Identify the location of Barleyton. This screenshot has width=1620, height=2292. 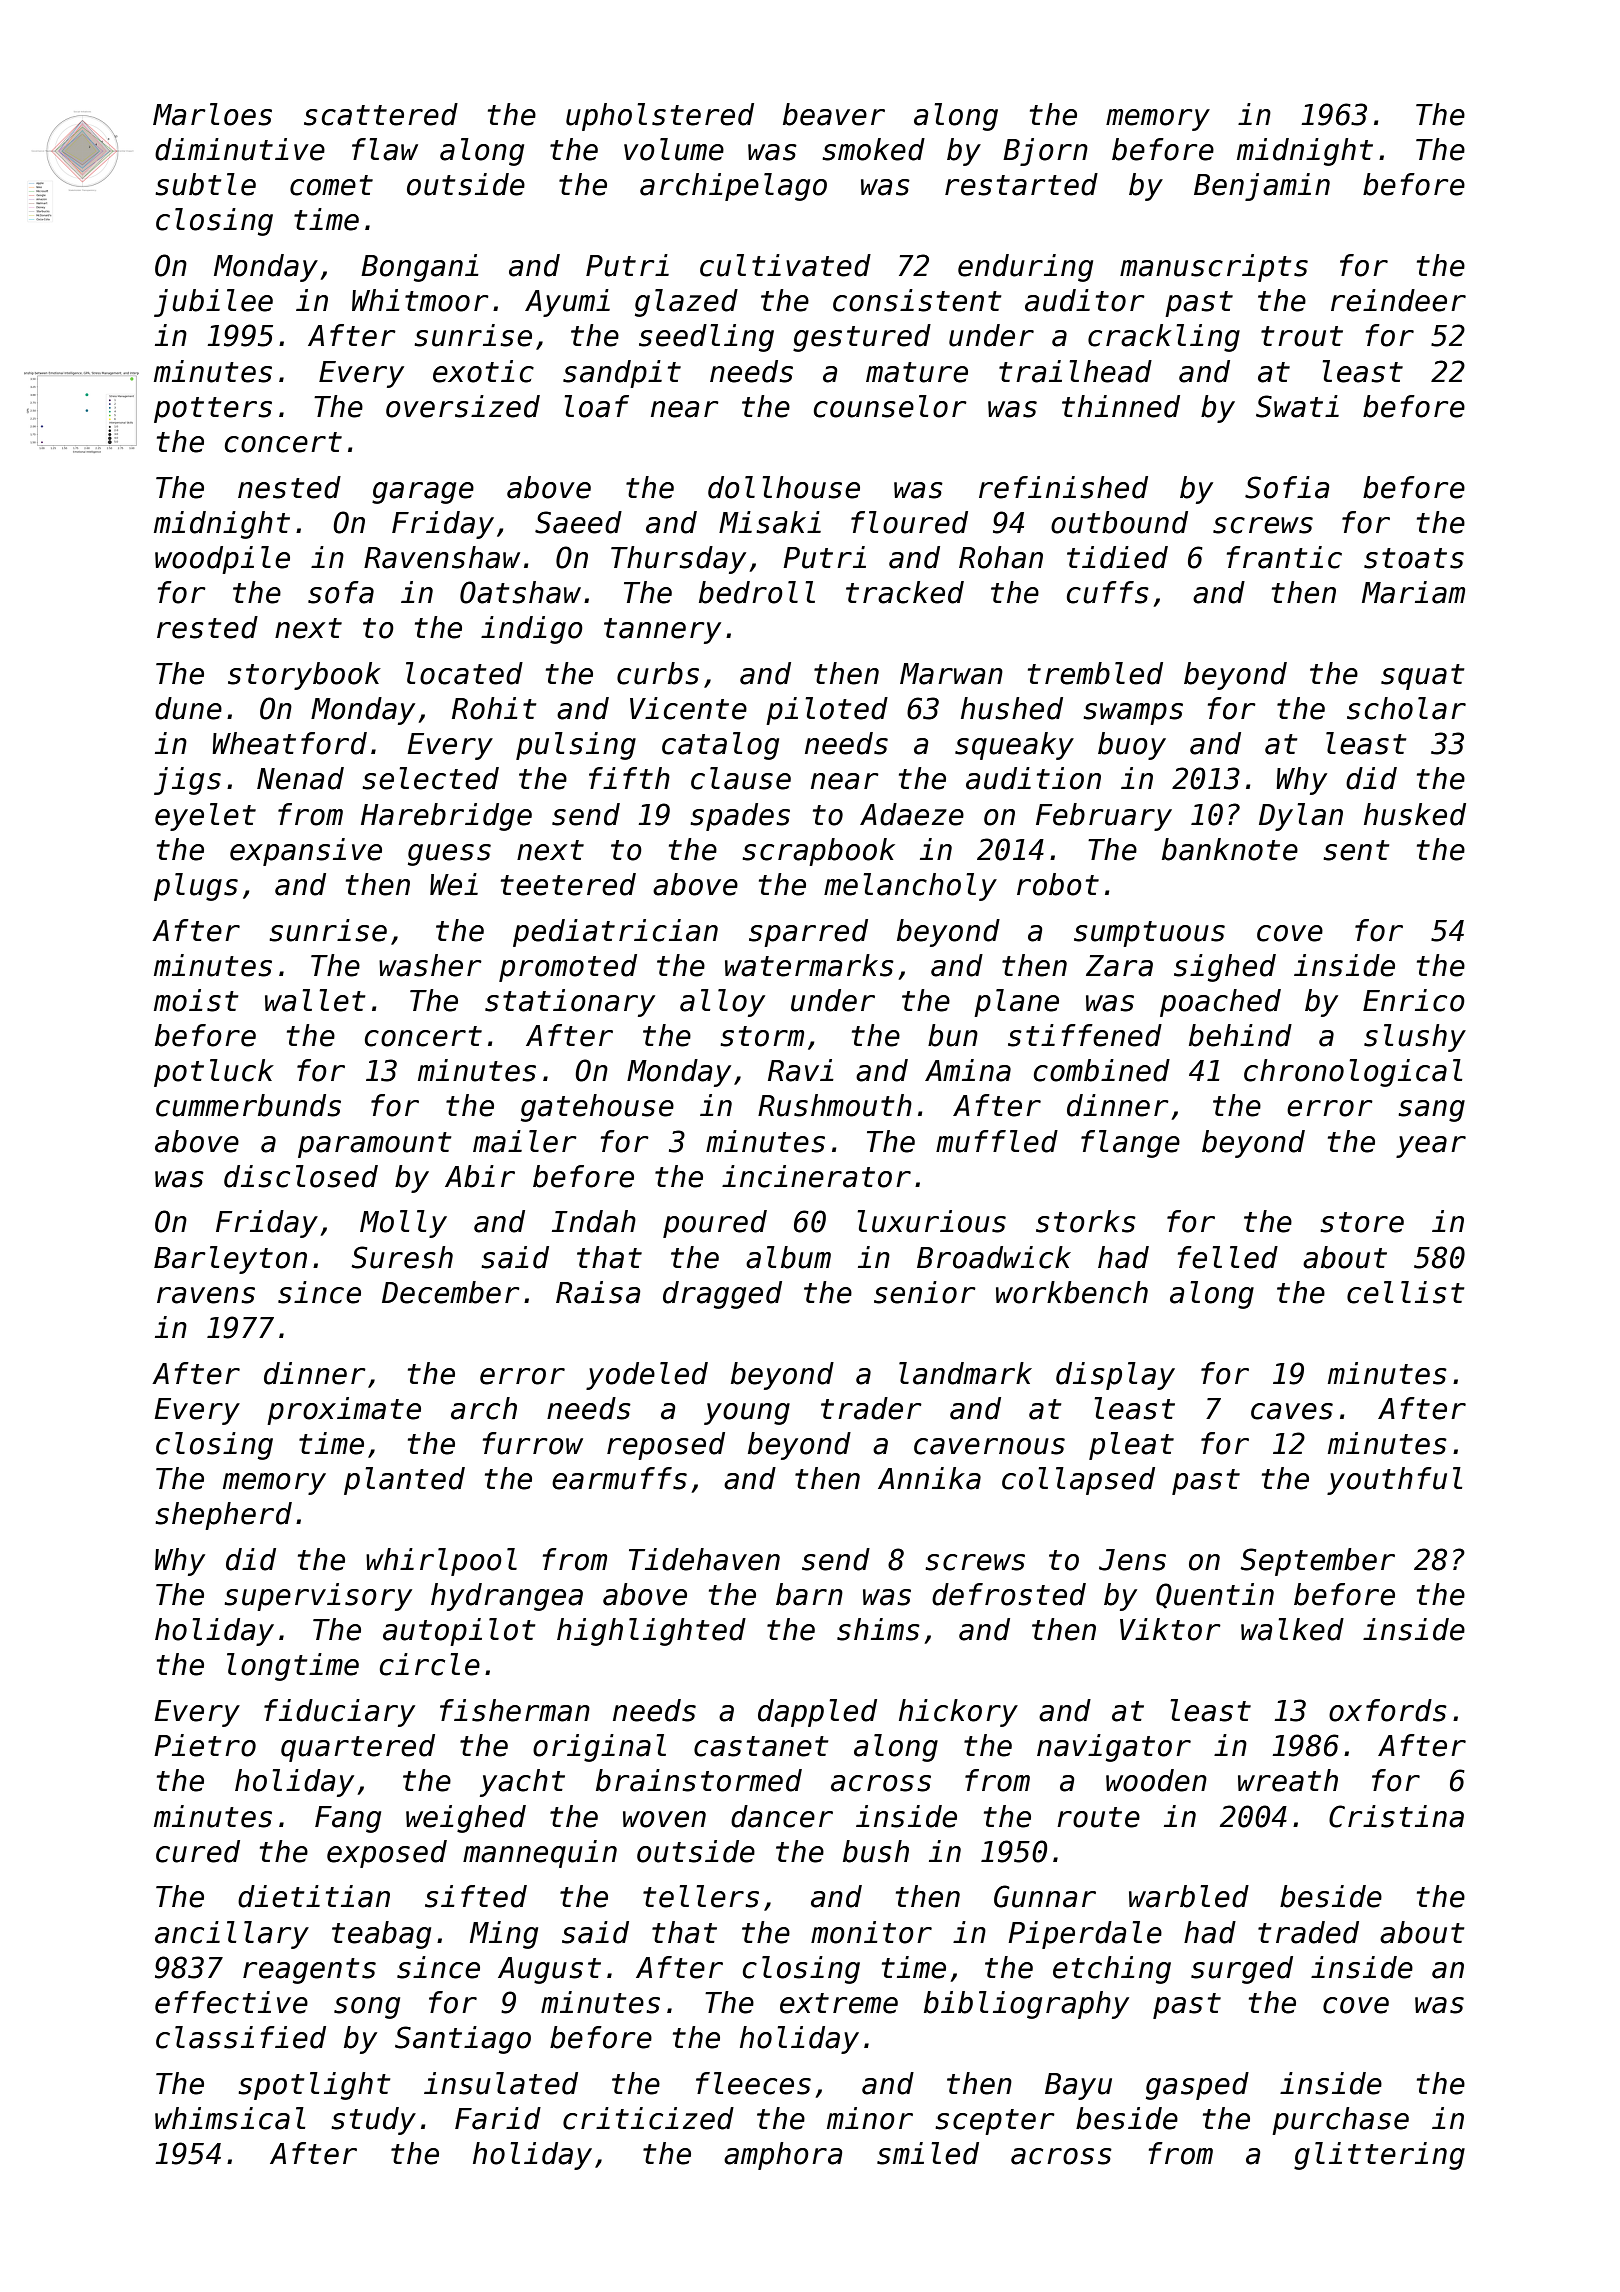
(230, 1260).
